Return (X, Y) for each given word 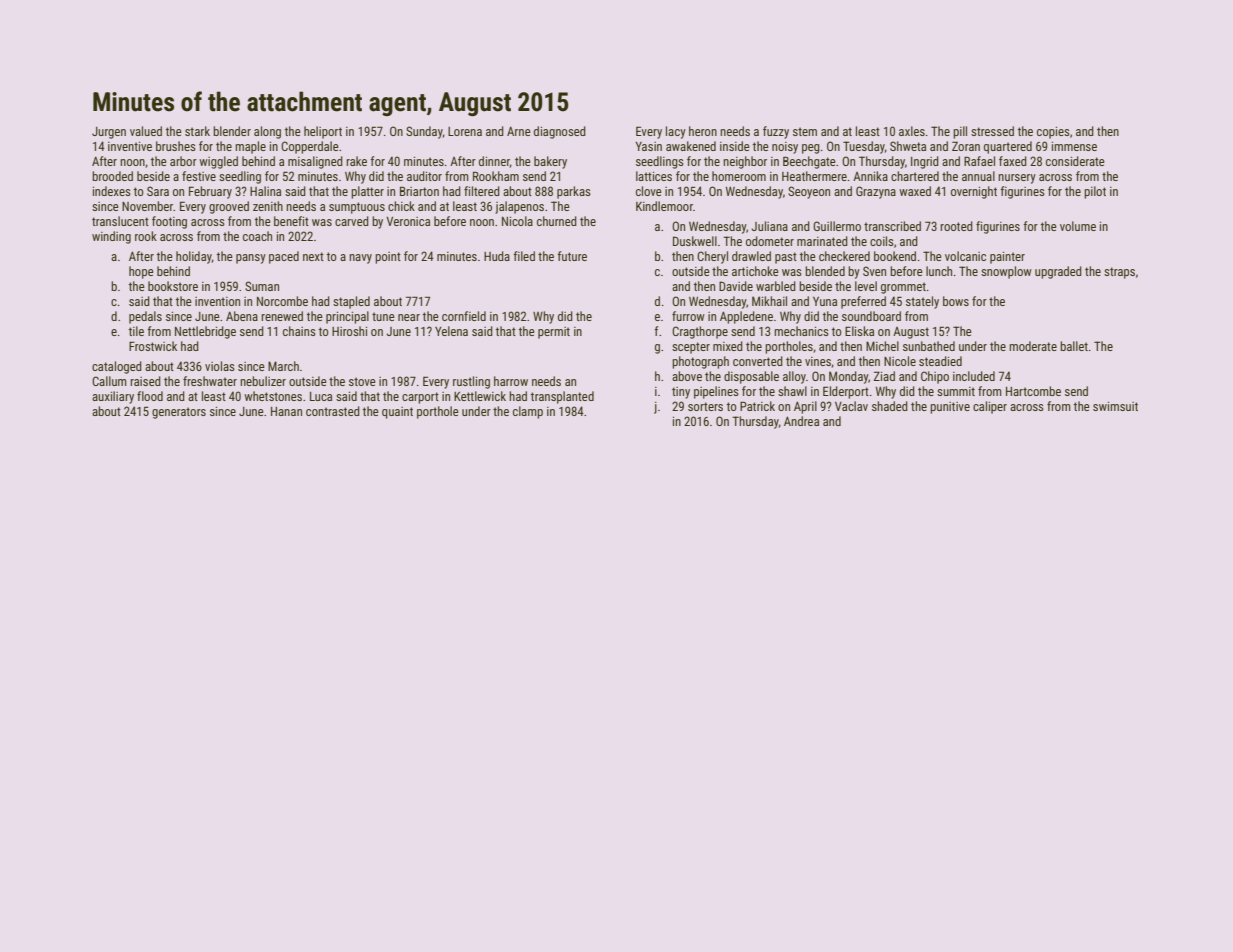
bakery (550, 162)
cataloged (117, 367)
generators (179, 413)
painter (1007, 258)
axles (912, 131)
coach (257, 236)
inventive (130, 146)
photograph (700, 362)
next (313, 256)
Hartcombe (1033, 391)
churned (557, 221)
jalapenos (519, 207)
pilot (1095, 192)
